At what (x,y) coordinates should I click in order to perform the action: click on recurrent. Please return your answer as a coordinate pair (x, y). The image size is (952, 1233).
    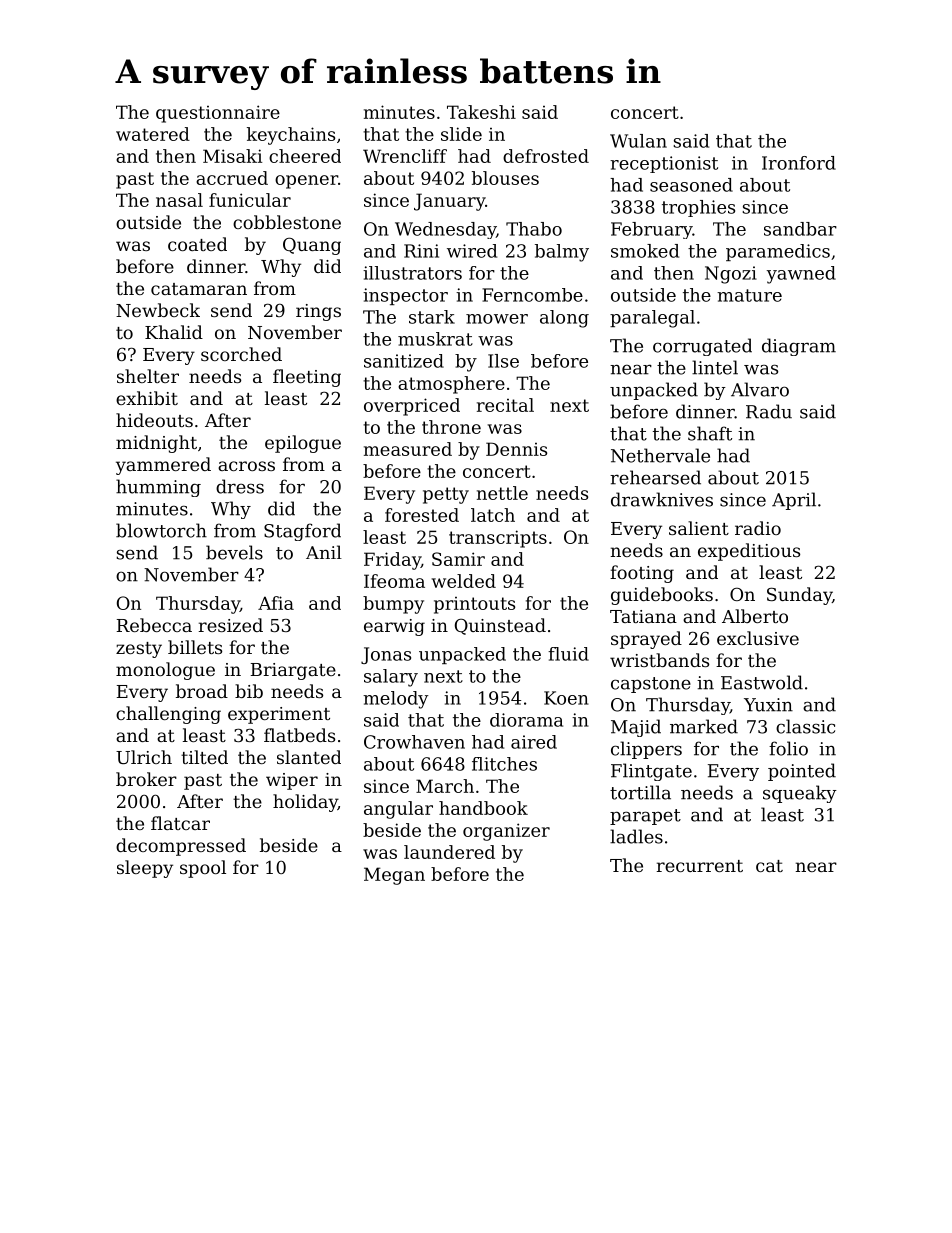
    Looking at the image, I should click on (700, 866).
